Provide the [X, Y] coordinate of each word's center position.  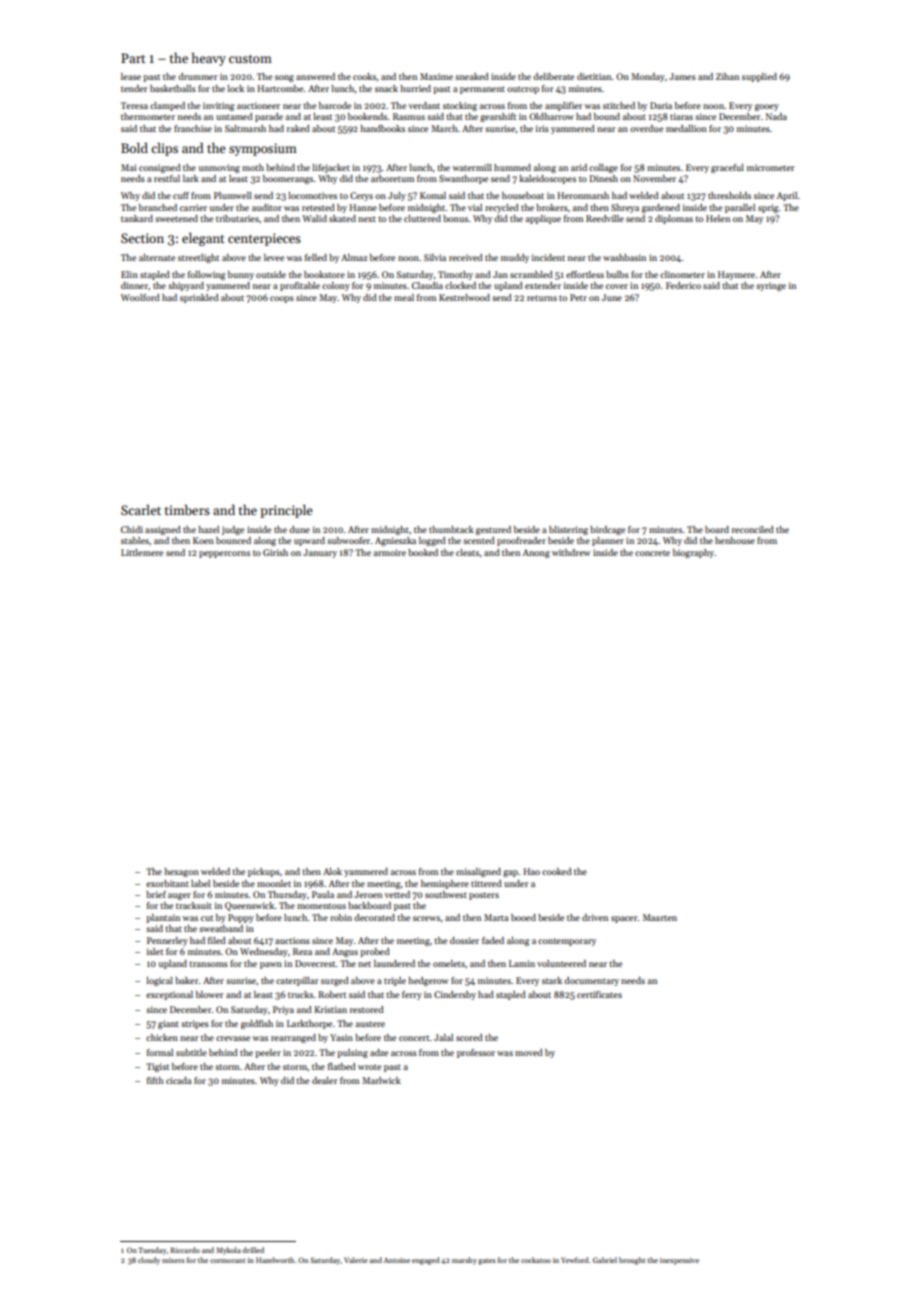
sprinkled [199, 298]
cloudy [149, 1261]
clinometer [682, 274]
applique [543, 219]
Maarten [660, 917]
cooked [557, 871]
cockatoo [536, 1260]
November [654, 178]
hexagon [182, 872]
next [367, 219]
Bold [134, 148]
